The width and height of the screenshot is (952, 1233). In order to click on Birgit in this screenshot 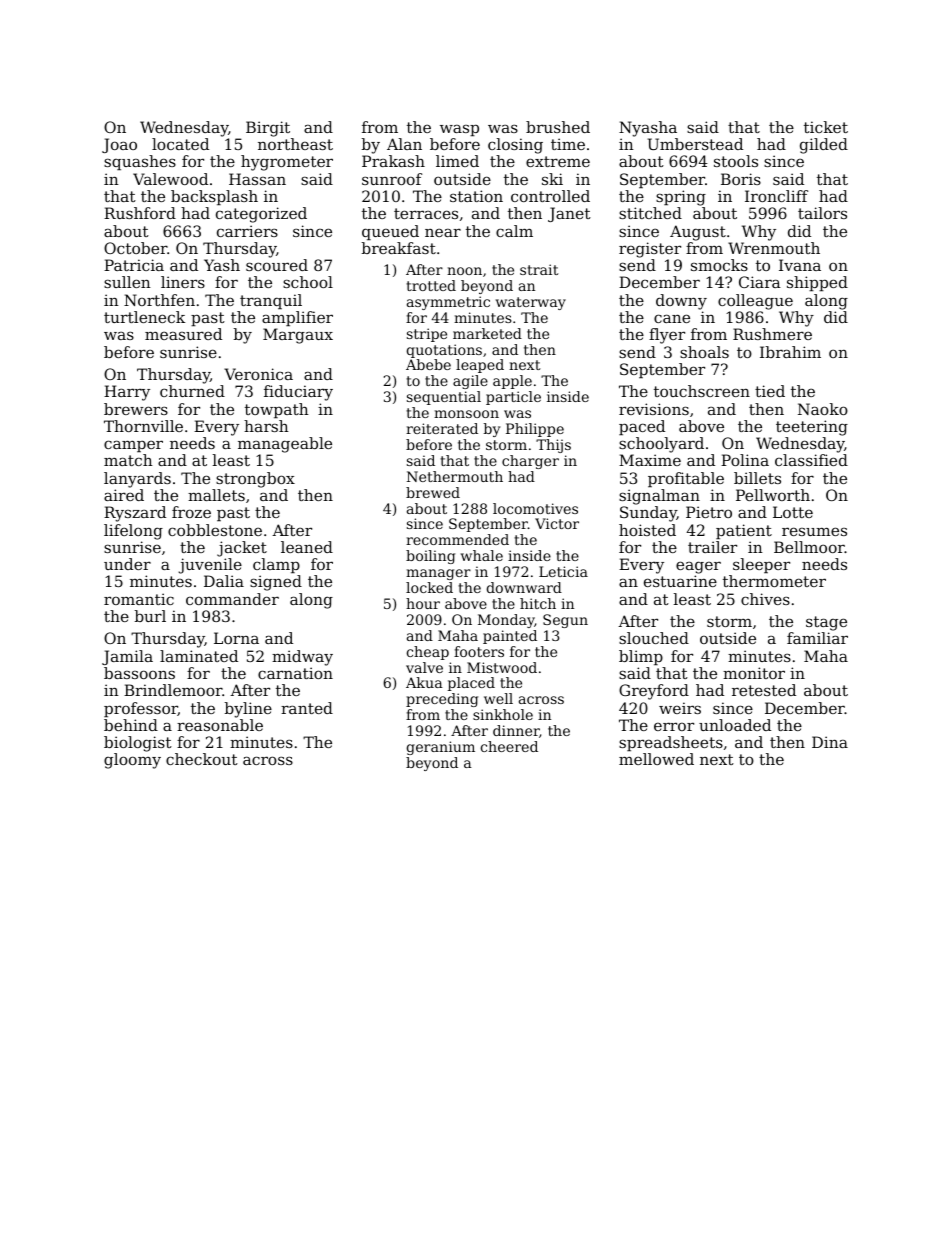, I will do `click(268, 129)`.
